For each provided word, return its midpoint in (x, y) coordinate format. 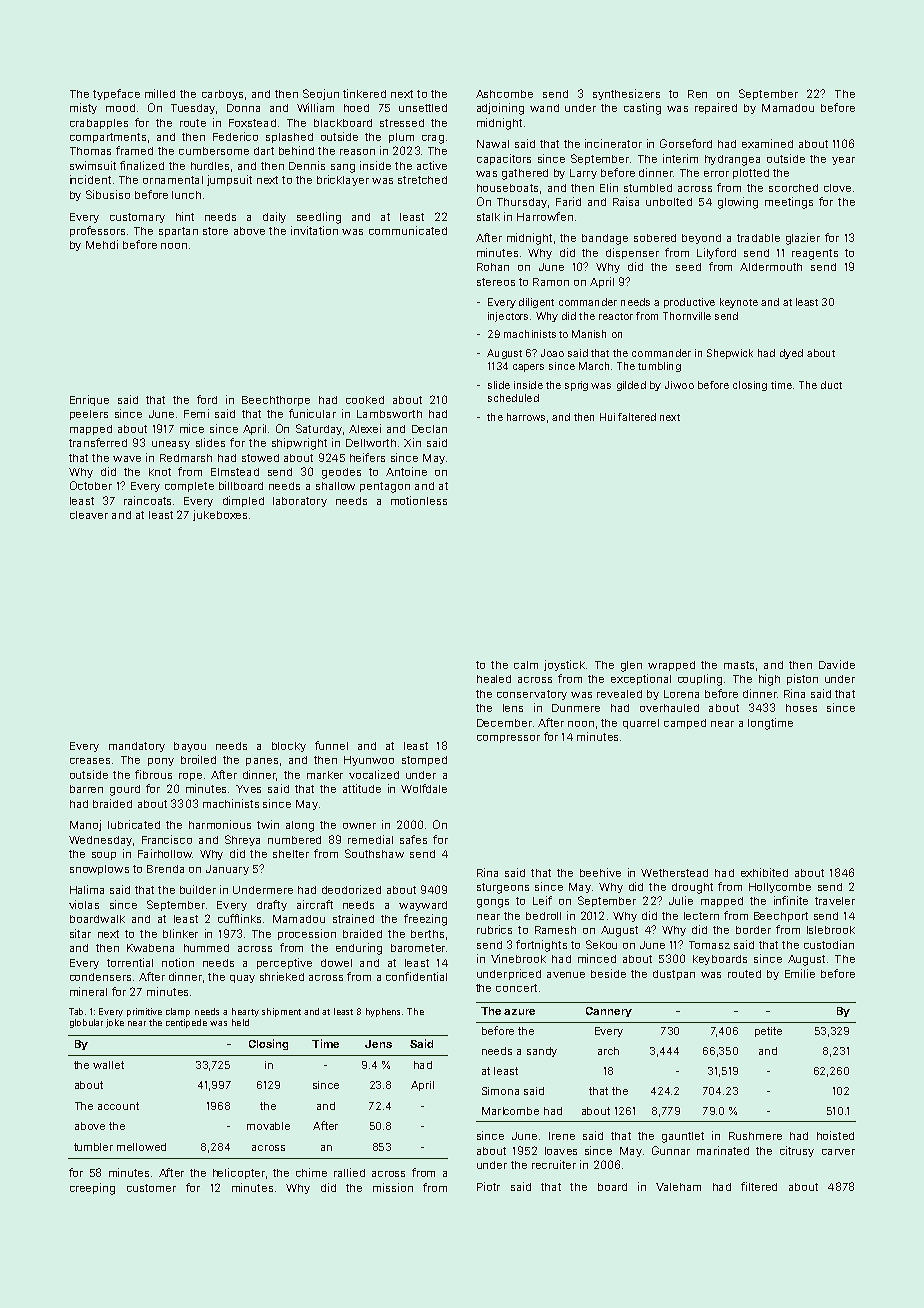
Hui (607, 417)
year (843, 161)
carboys (222, 95)
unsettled (423, 108)
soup (104, 856)
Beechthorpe (276, 401)
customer (151, 1188)
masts (739, 665)
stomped (424, 761)
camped (685, 724)
